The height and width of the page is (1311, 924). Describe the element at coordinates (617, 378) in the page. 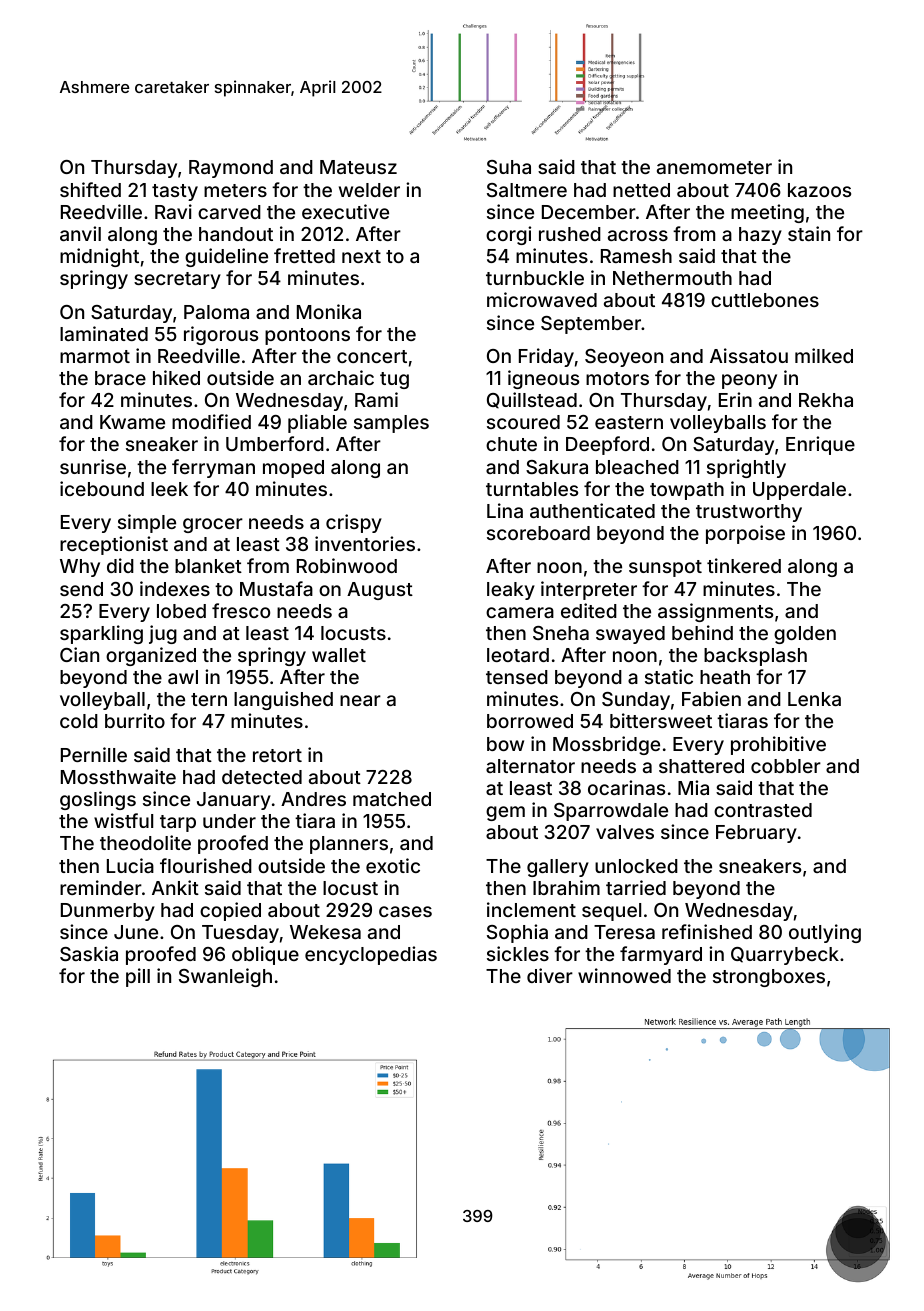

I see `motors` at that location.
